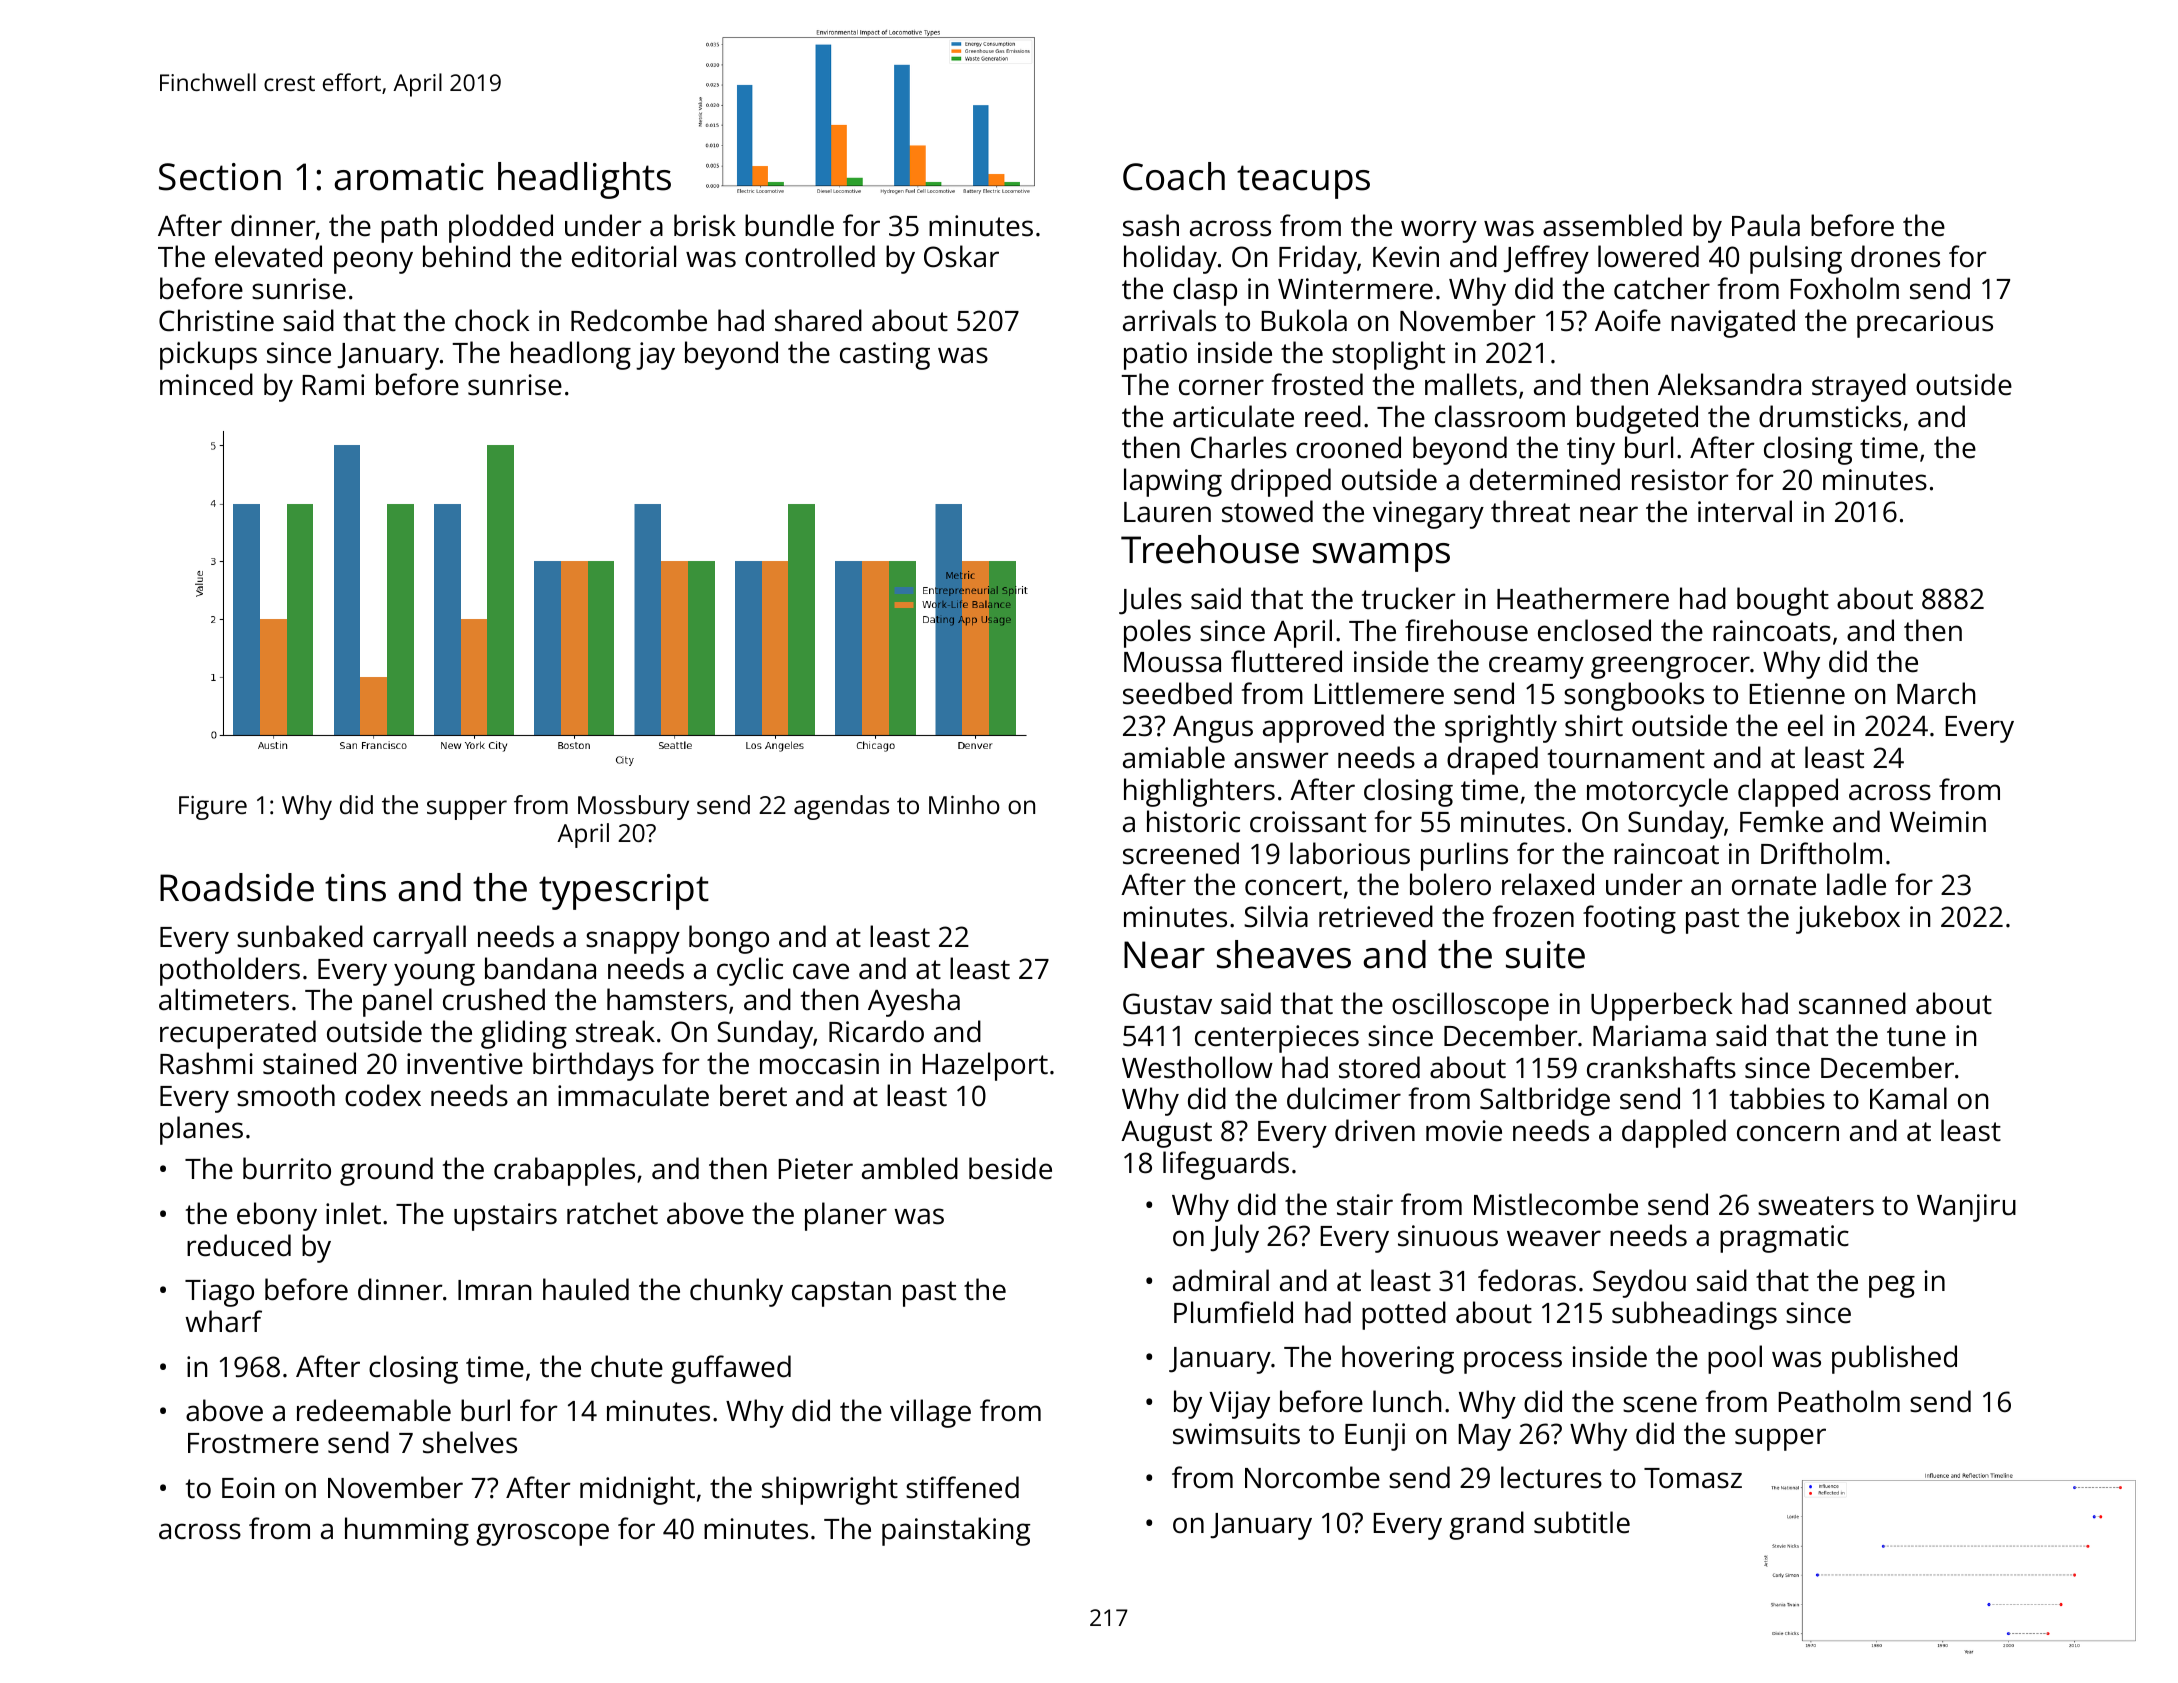 Image resolution: width=2178 pixels, height=1683 pixels. Describe the element at coordinates (1404, 1315) in the screenshot. I see `potted` at that location.
